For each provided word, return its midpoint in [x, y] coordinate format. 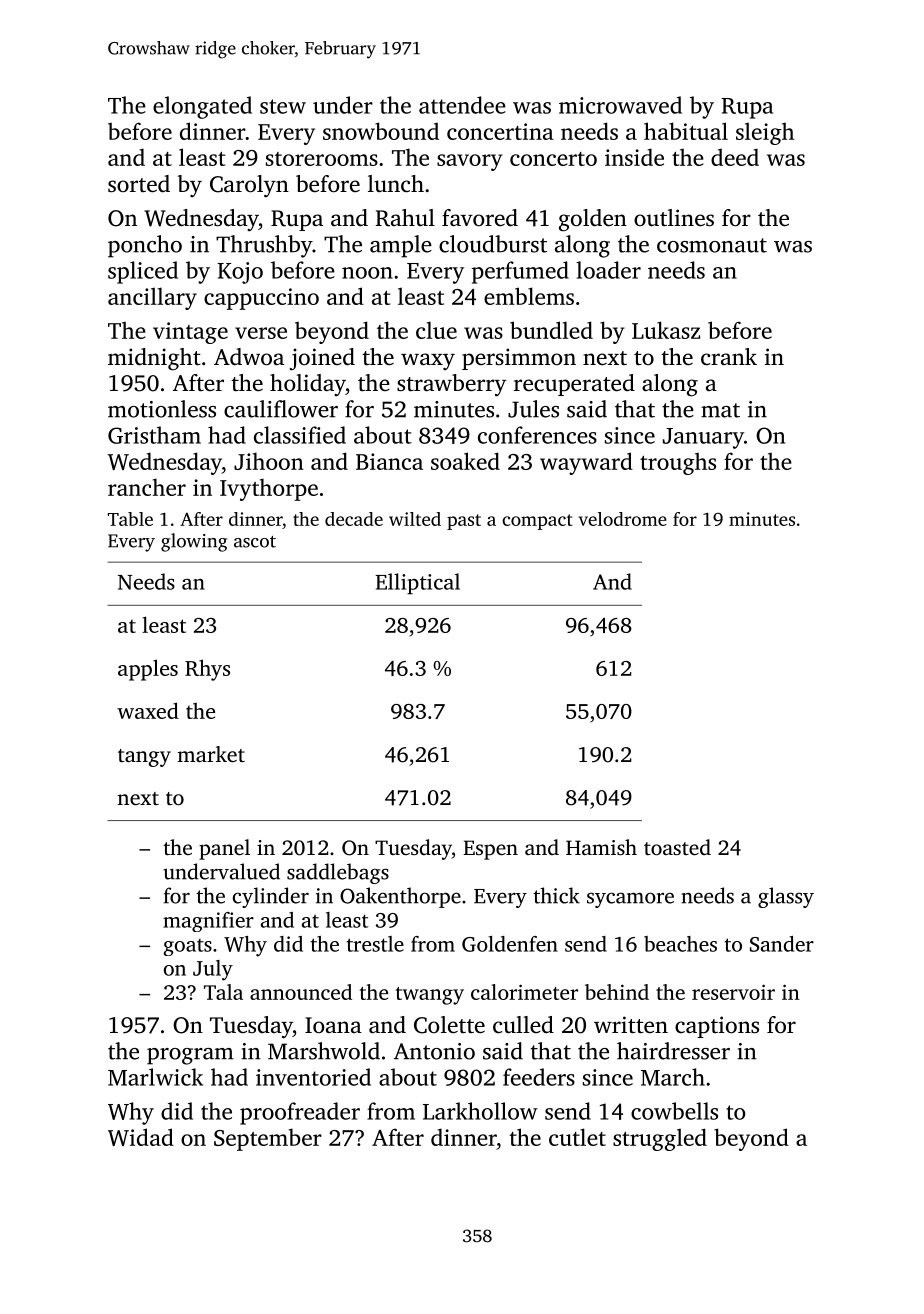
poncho [145, 246]
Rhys [207, 670]
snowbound [381, 131]
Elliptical [418, 584]
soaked [465, 461]
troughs [678, 464]
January [703, 438]
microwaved [620, 105]
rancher [147, 487]
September [268, 1139]
